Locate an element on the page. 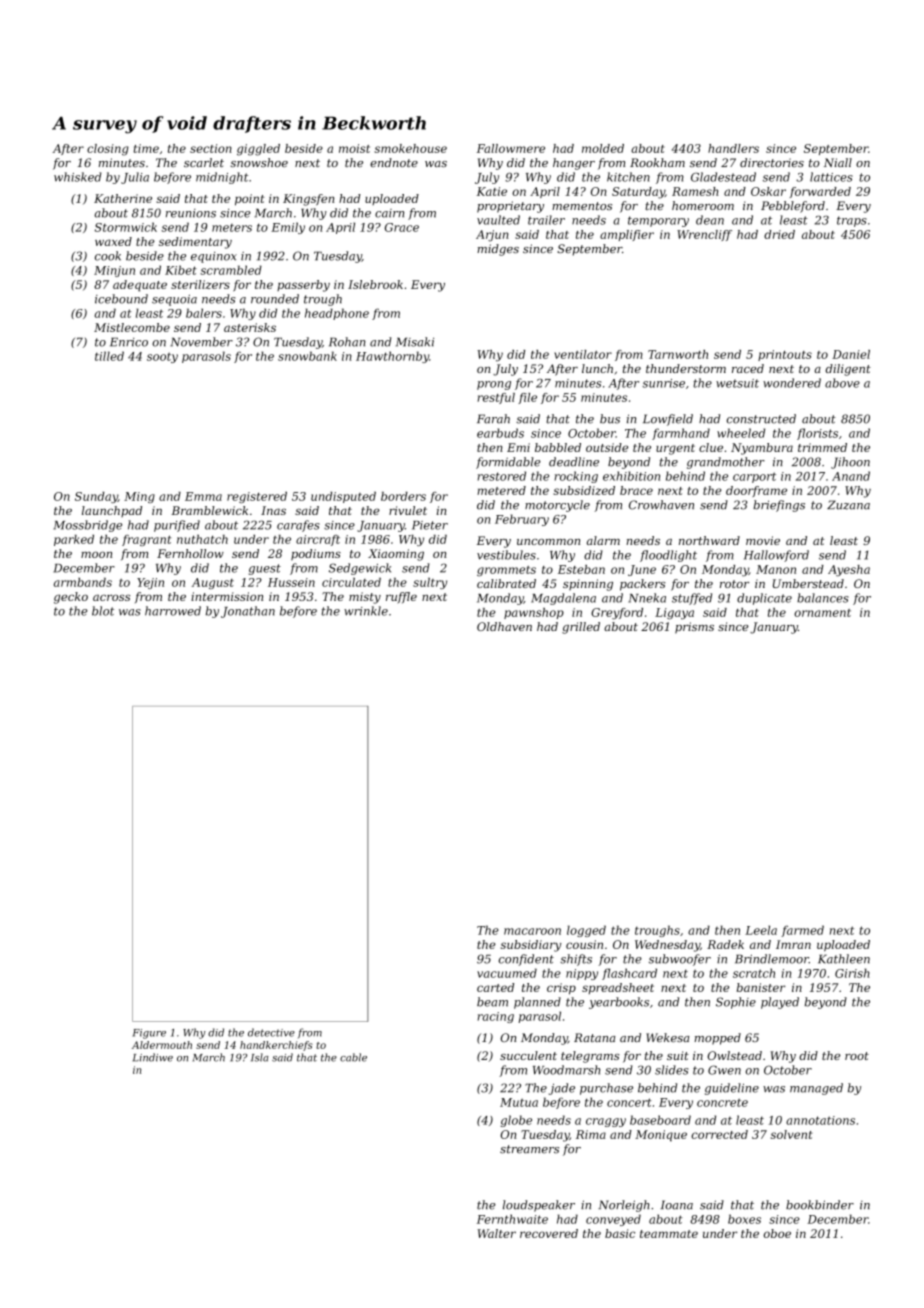 This page has width=924, height=1308. northward is located at coordinates (709, 540).
